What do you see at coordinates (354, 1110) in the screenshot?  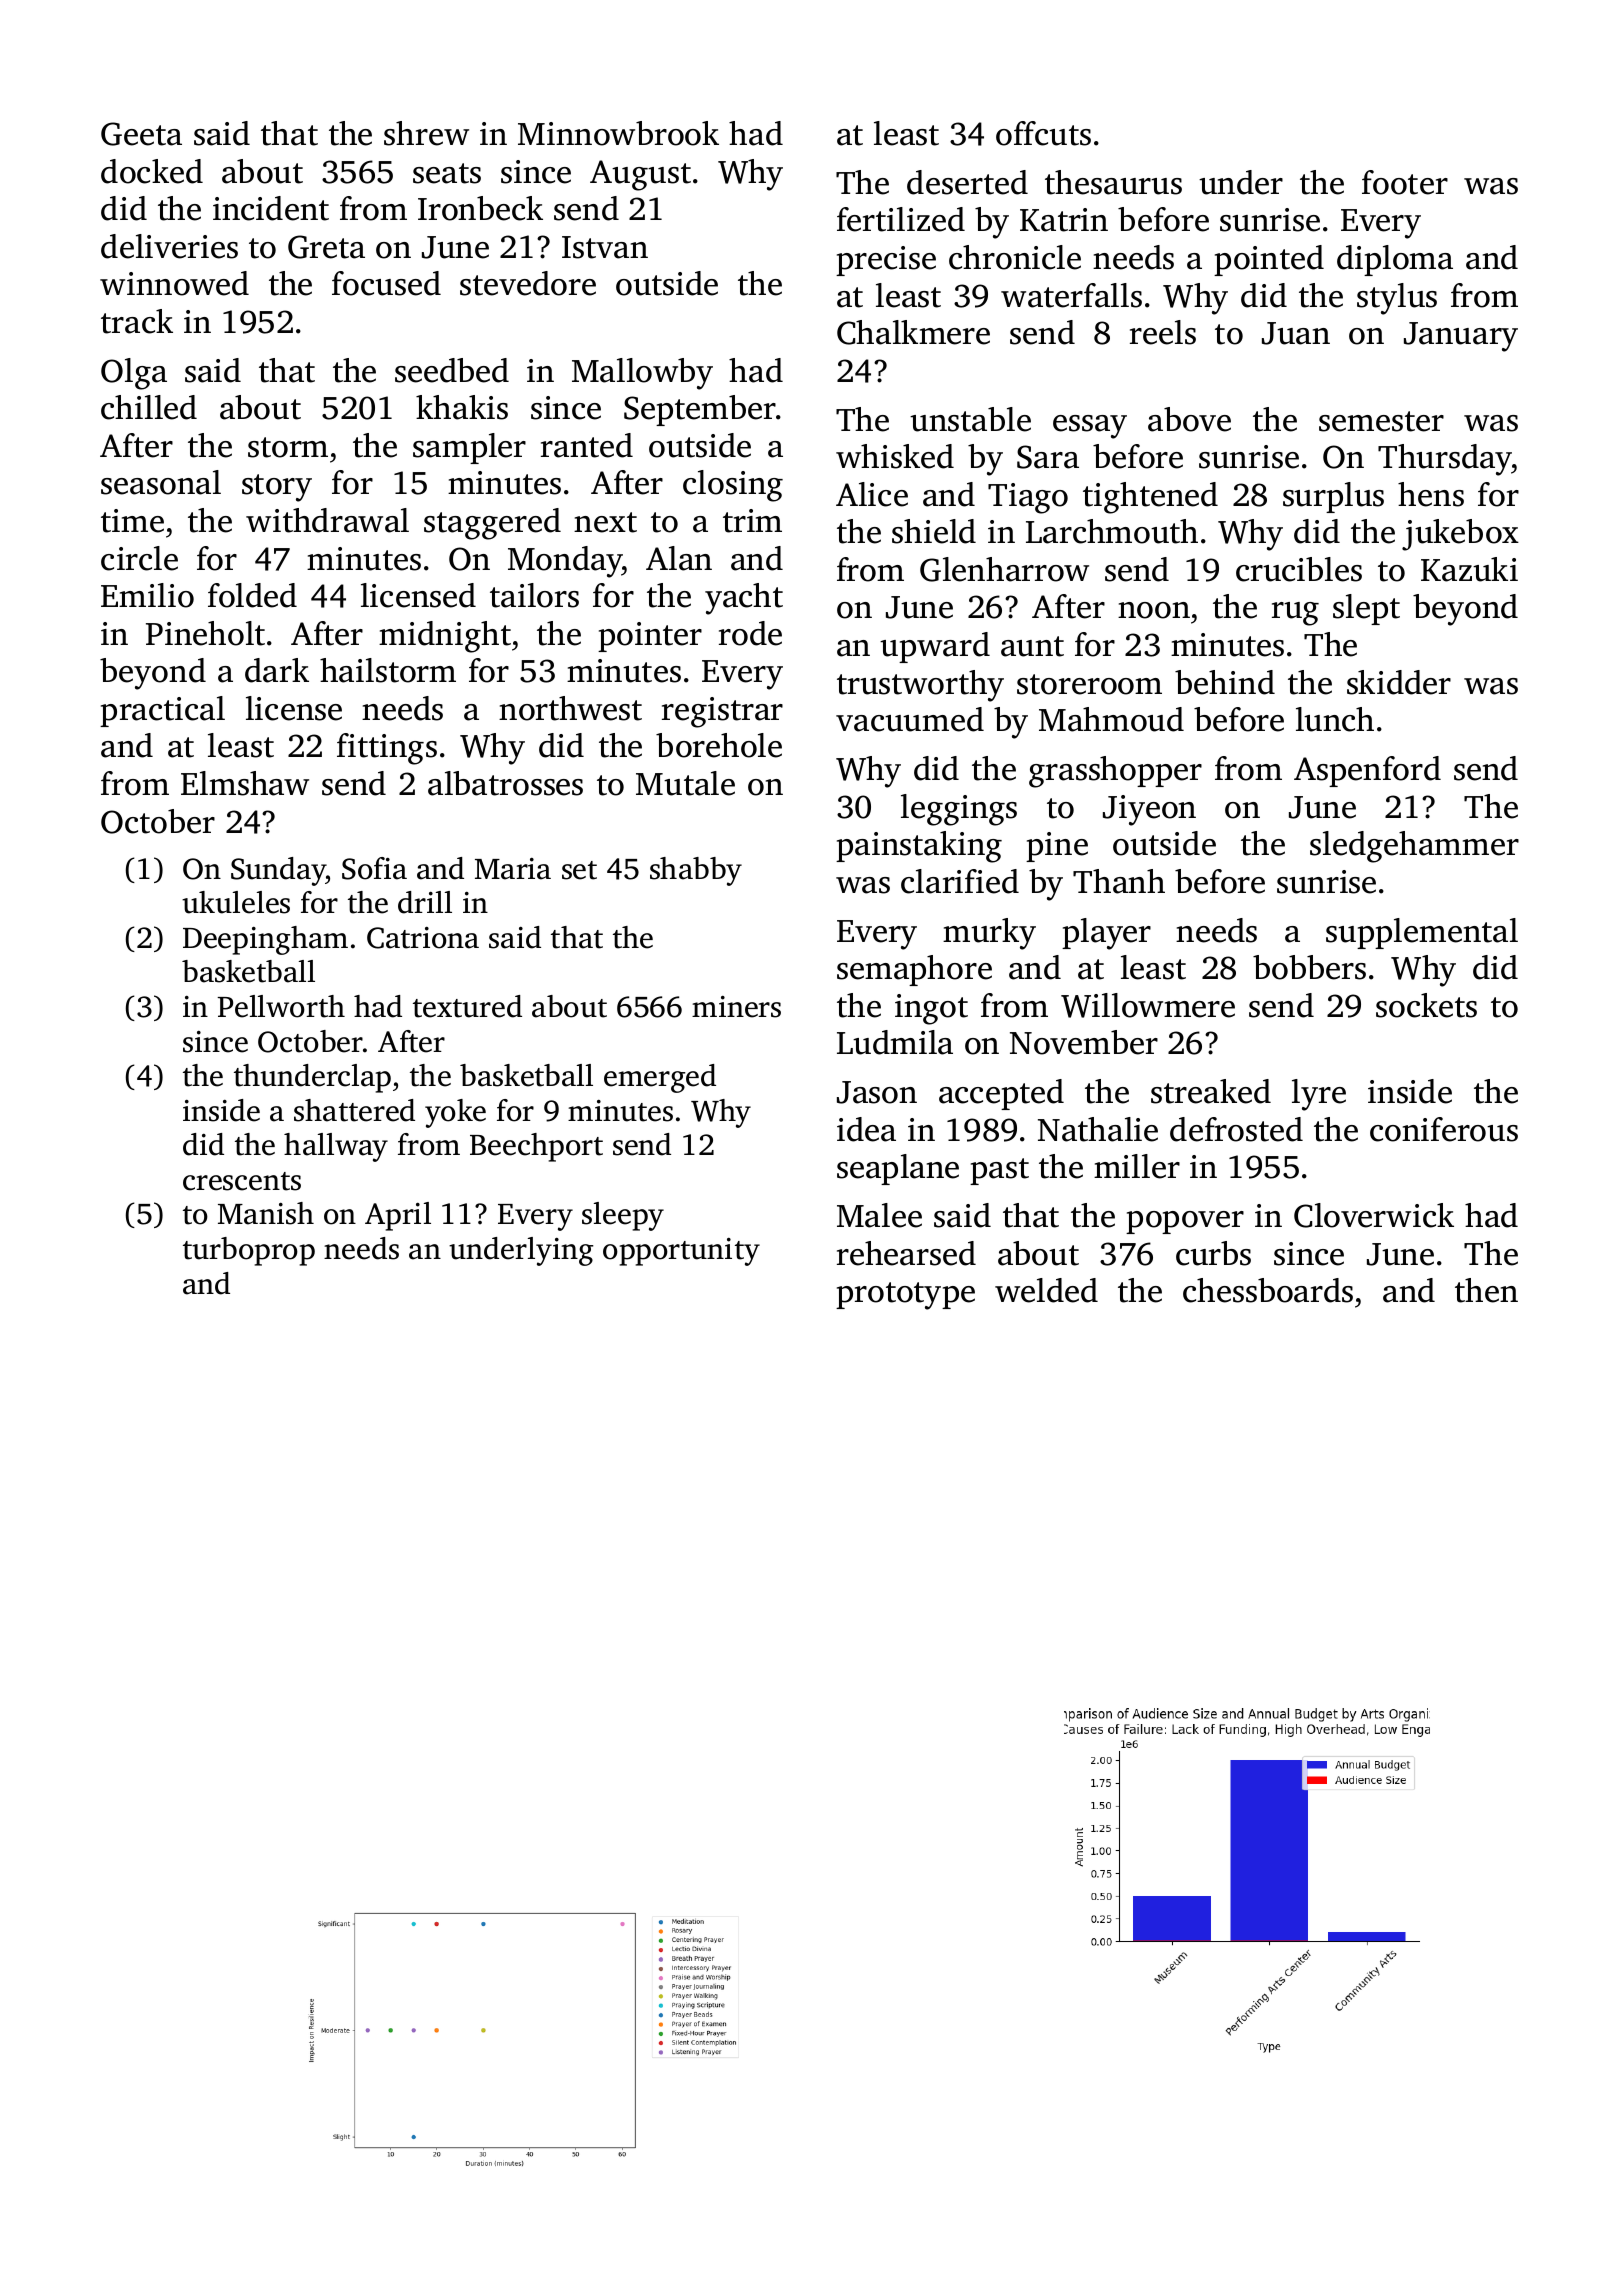 I see `shattered` at bounding box center [354, 1110].
